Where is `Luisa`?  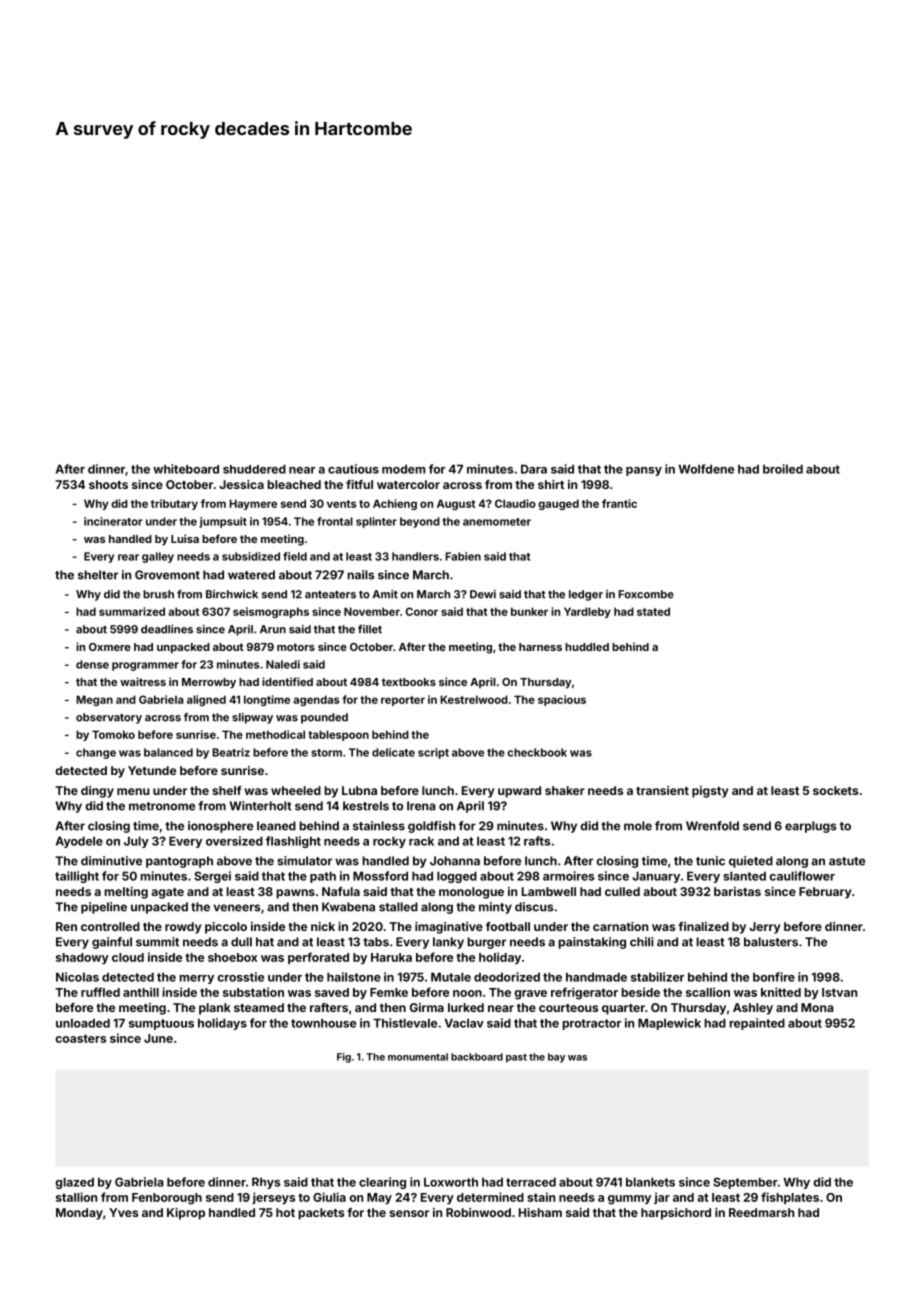
Luisa is located at coordinates (185, 538).
